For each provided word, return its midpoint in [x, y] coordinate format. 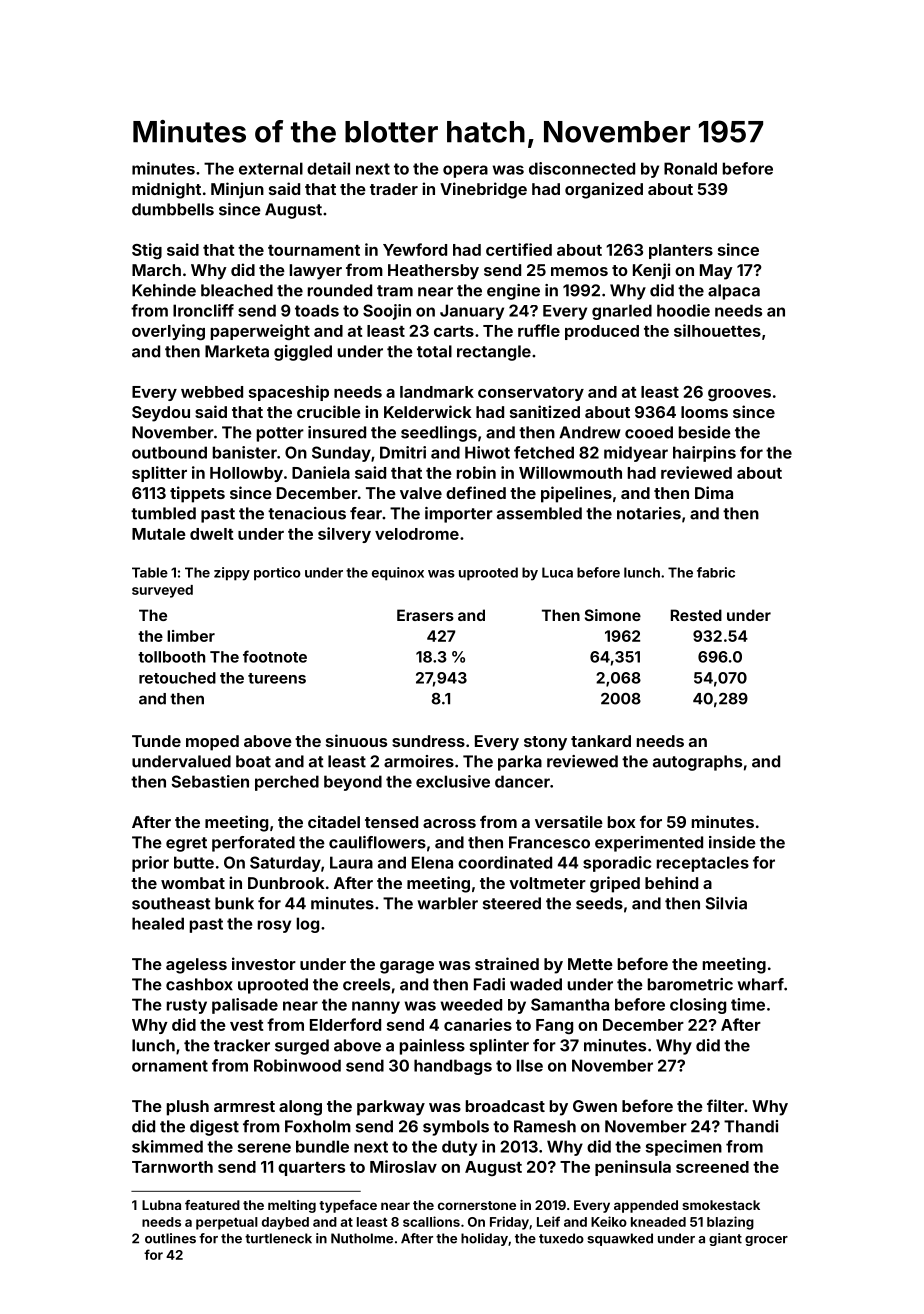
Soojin [387, 312]
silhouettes [717, 330]
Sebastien [210, 781]
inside [732, 842]
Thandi [751, 1126]
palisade [245, 1006]
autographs [697, 763]
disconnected [582, 168]
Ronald [690, 168]
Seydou [161, 414]
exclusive [453, 781]
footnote [275, 656]
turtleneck [278, 1238]
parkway [391, 1108]
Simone [613, 615]
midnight [166, 190]
